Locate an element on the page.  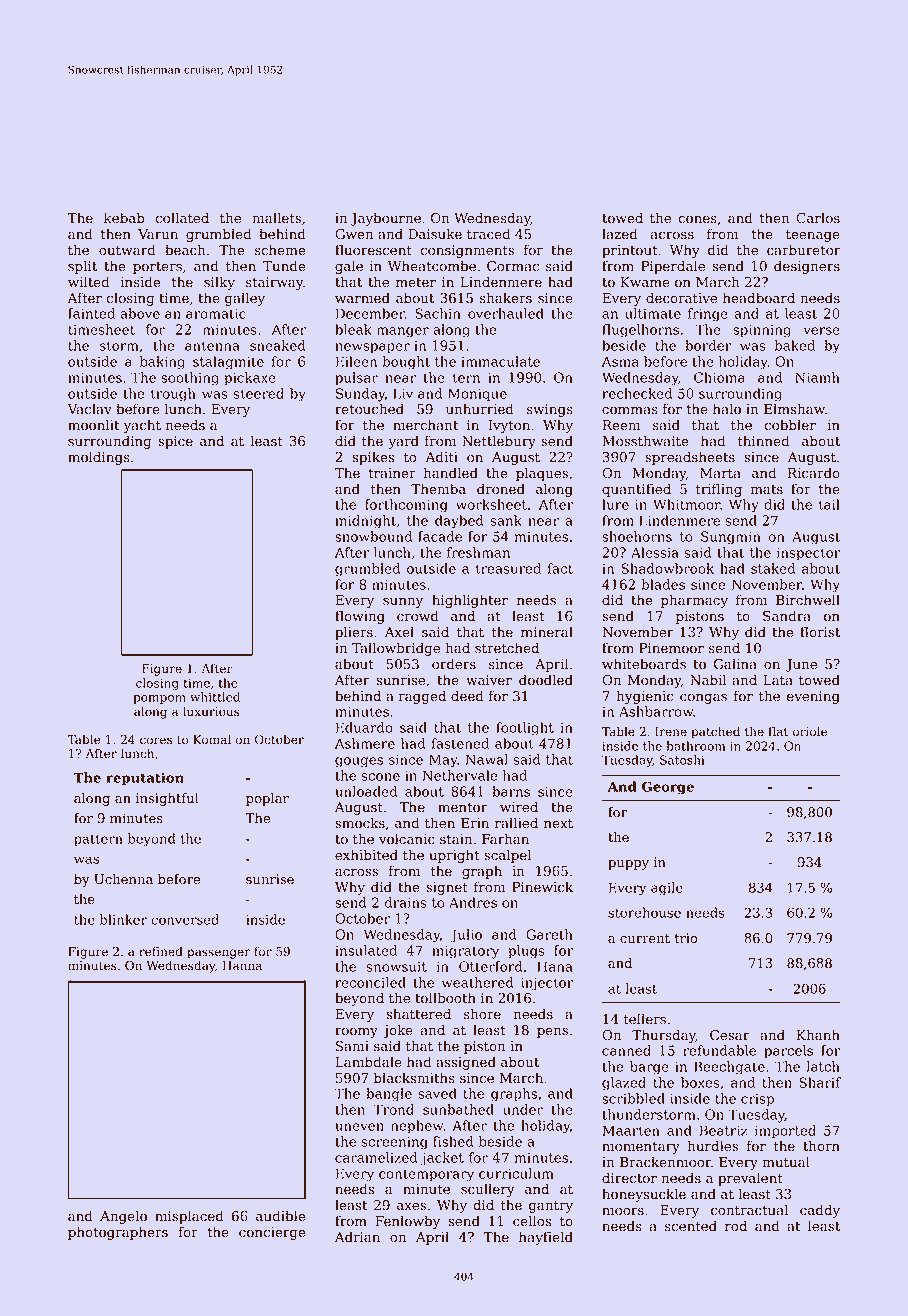
Angelo is located at coordinates (123, 1217).
